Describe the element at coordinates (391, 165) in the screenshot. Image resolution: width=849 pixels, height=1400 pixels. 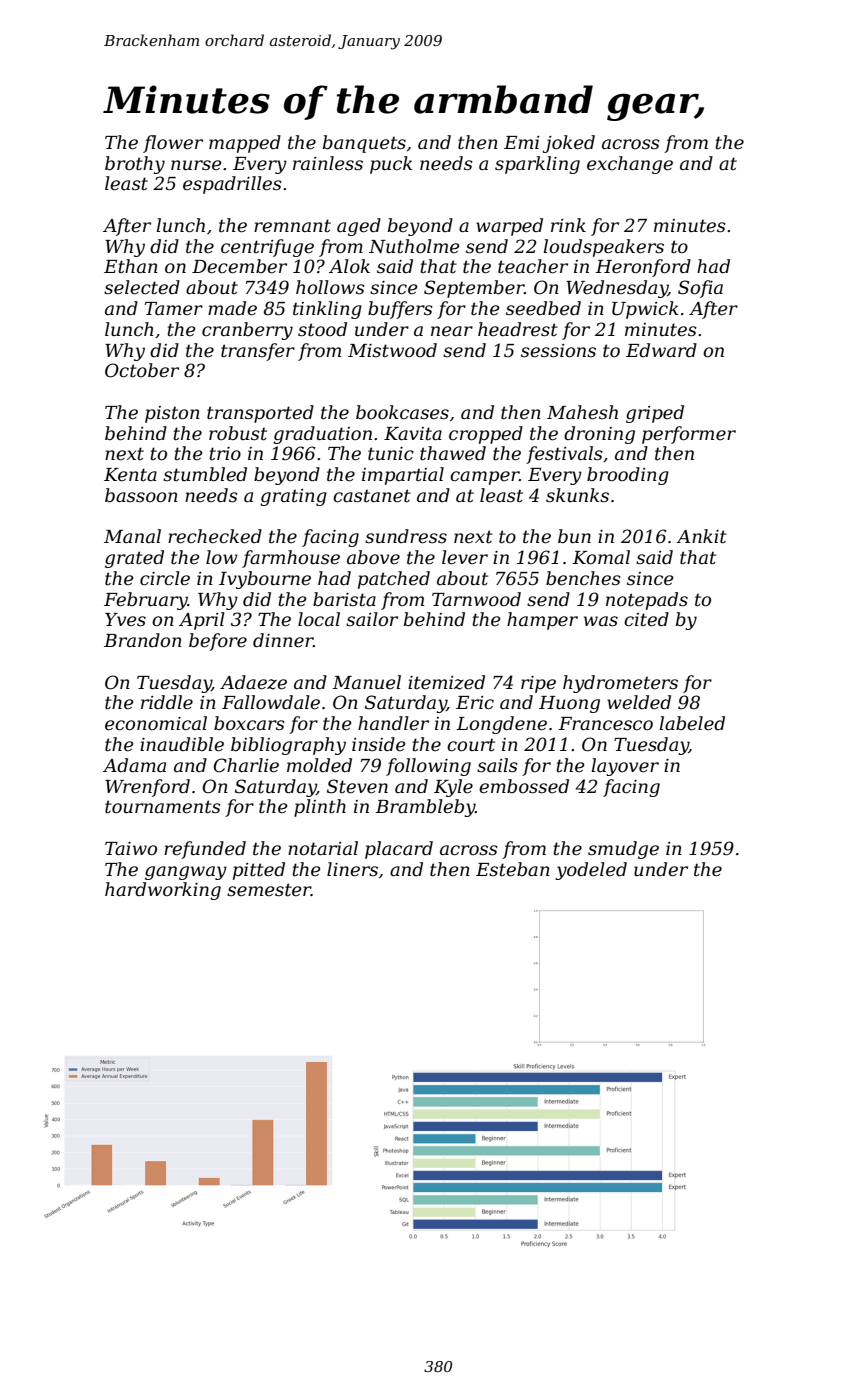
I see `puck` at that location.
